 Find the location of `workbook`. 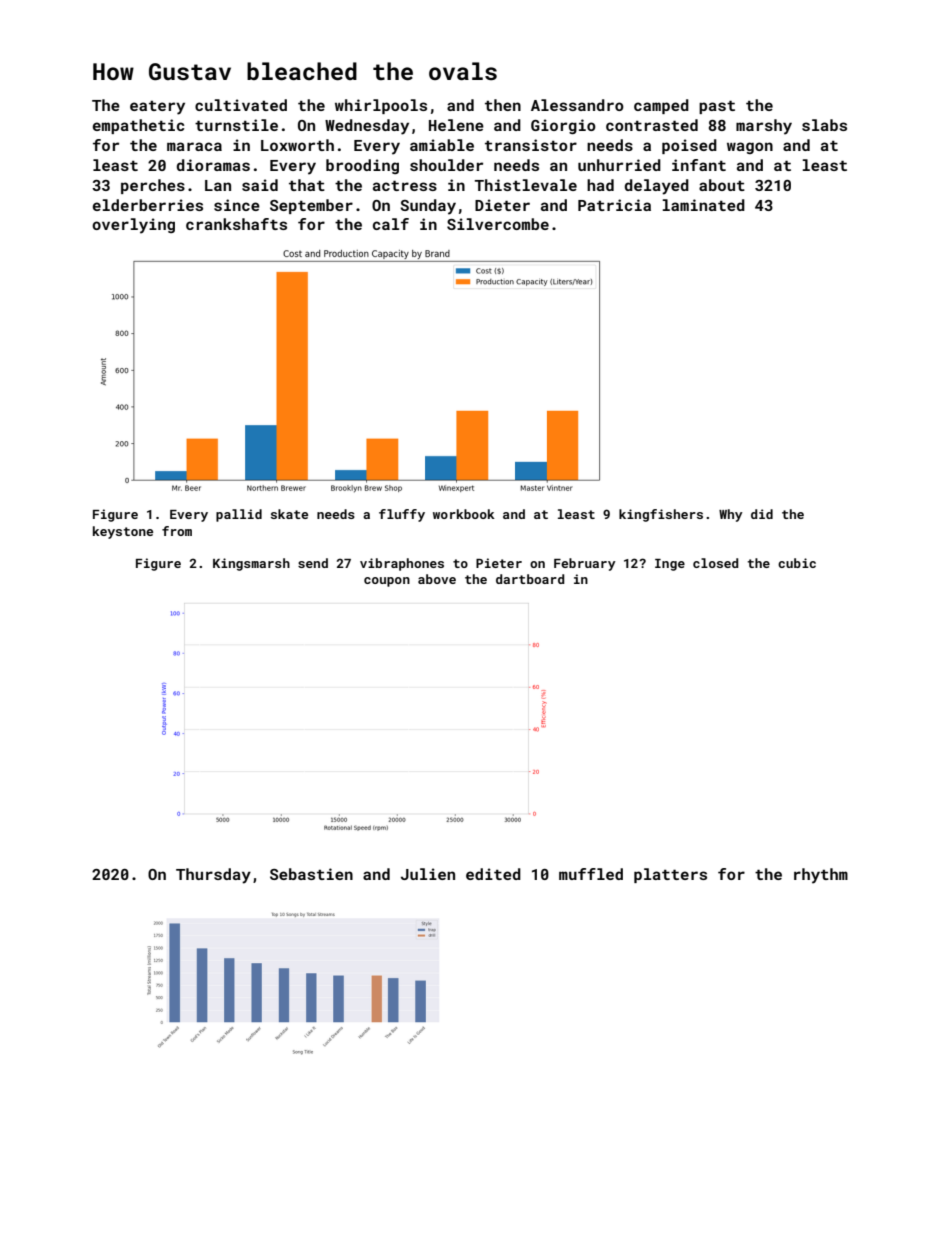

workbook is located at coordinates (464, 514).
